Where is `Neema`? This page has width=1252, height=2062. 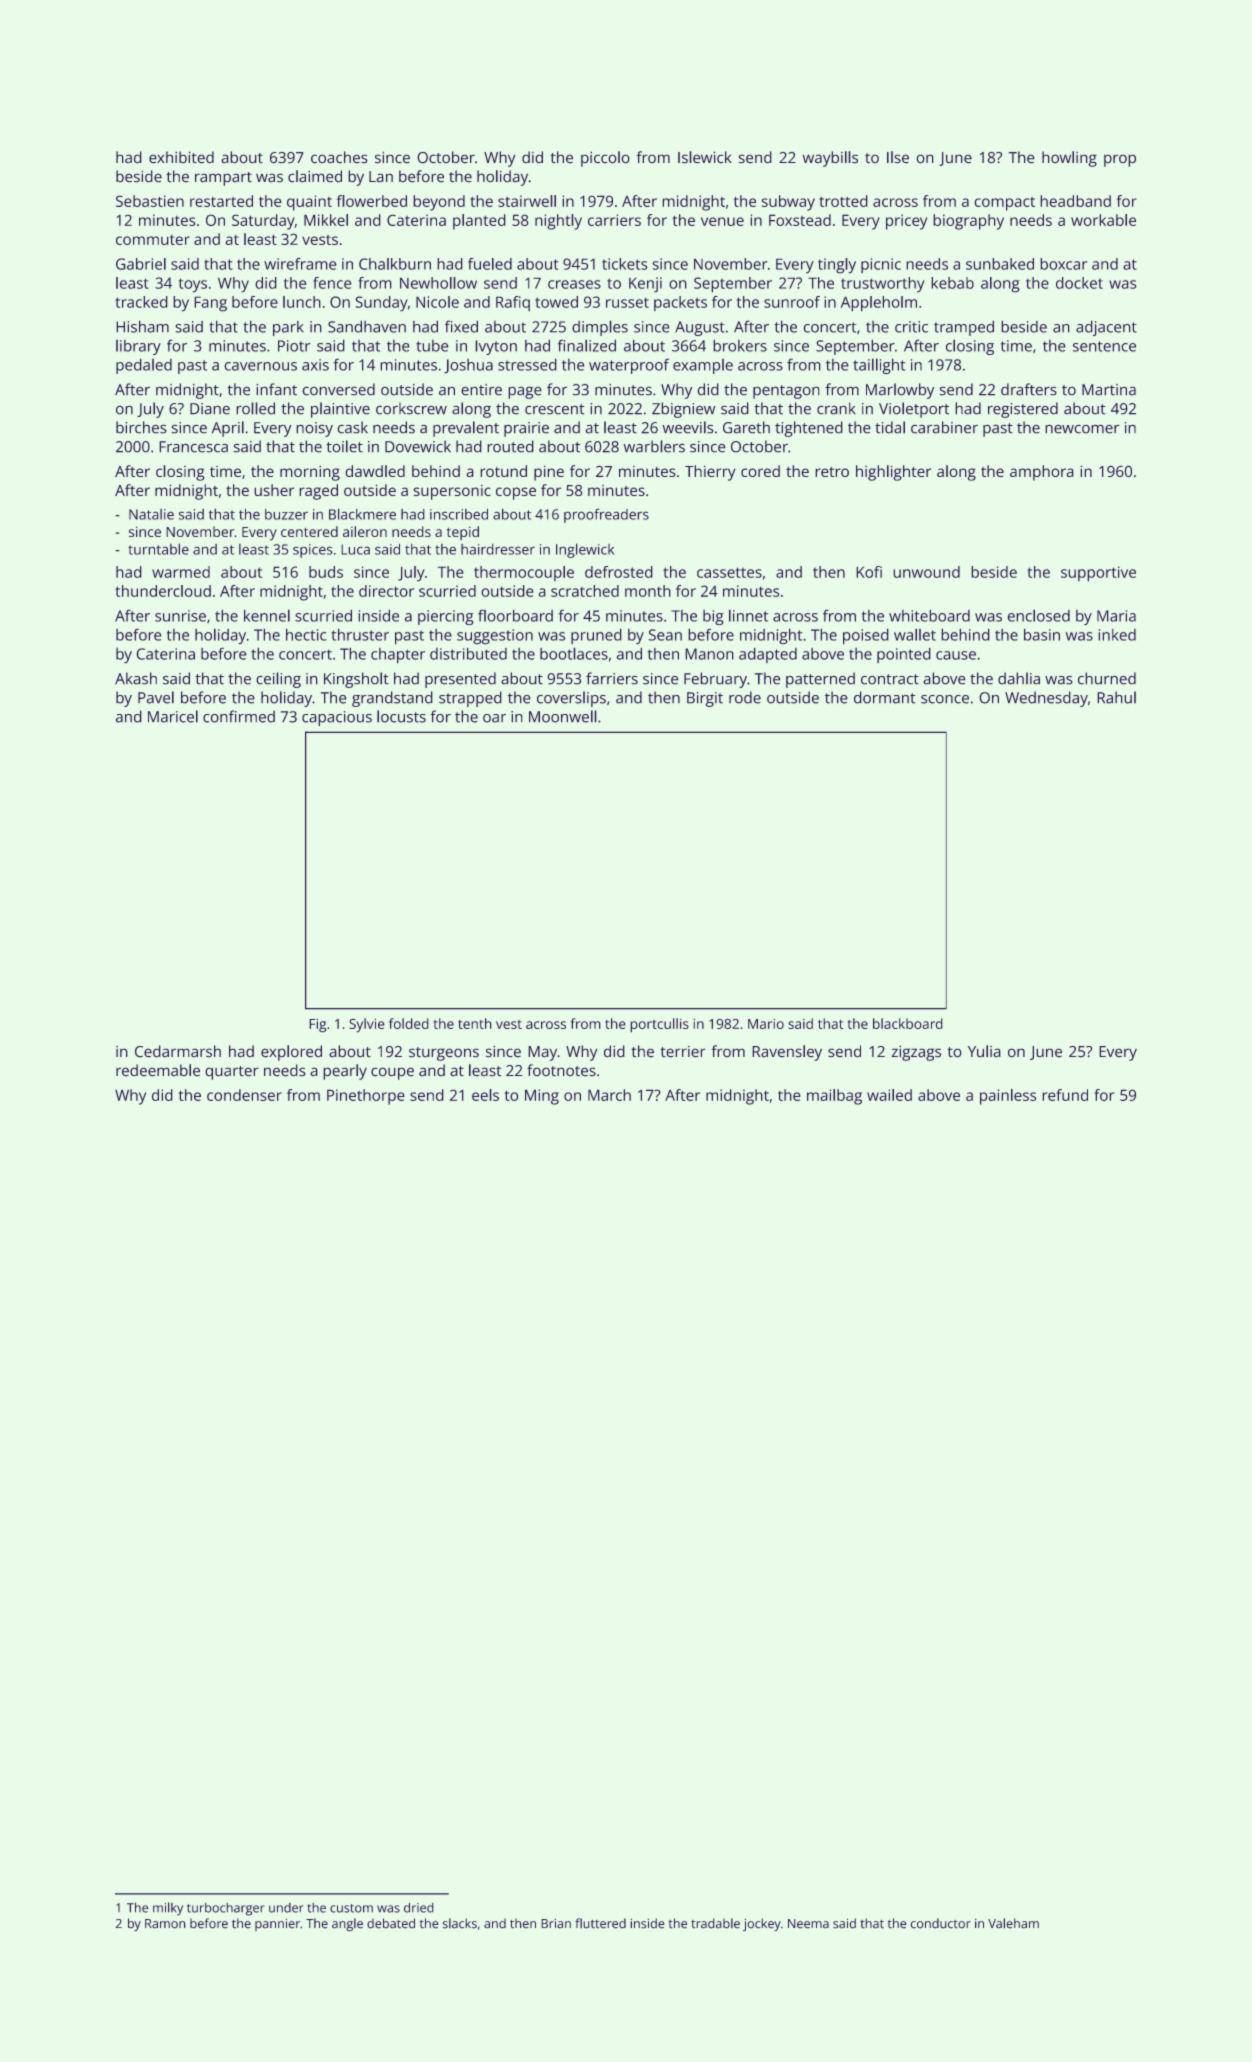 Neema is located at coordinates (808, 1924).
